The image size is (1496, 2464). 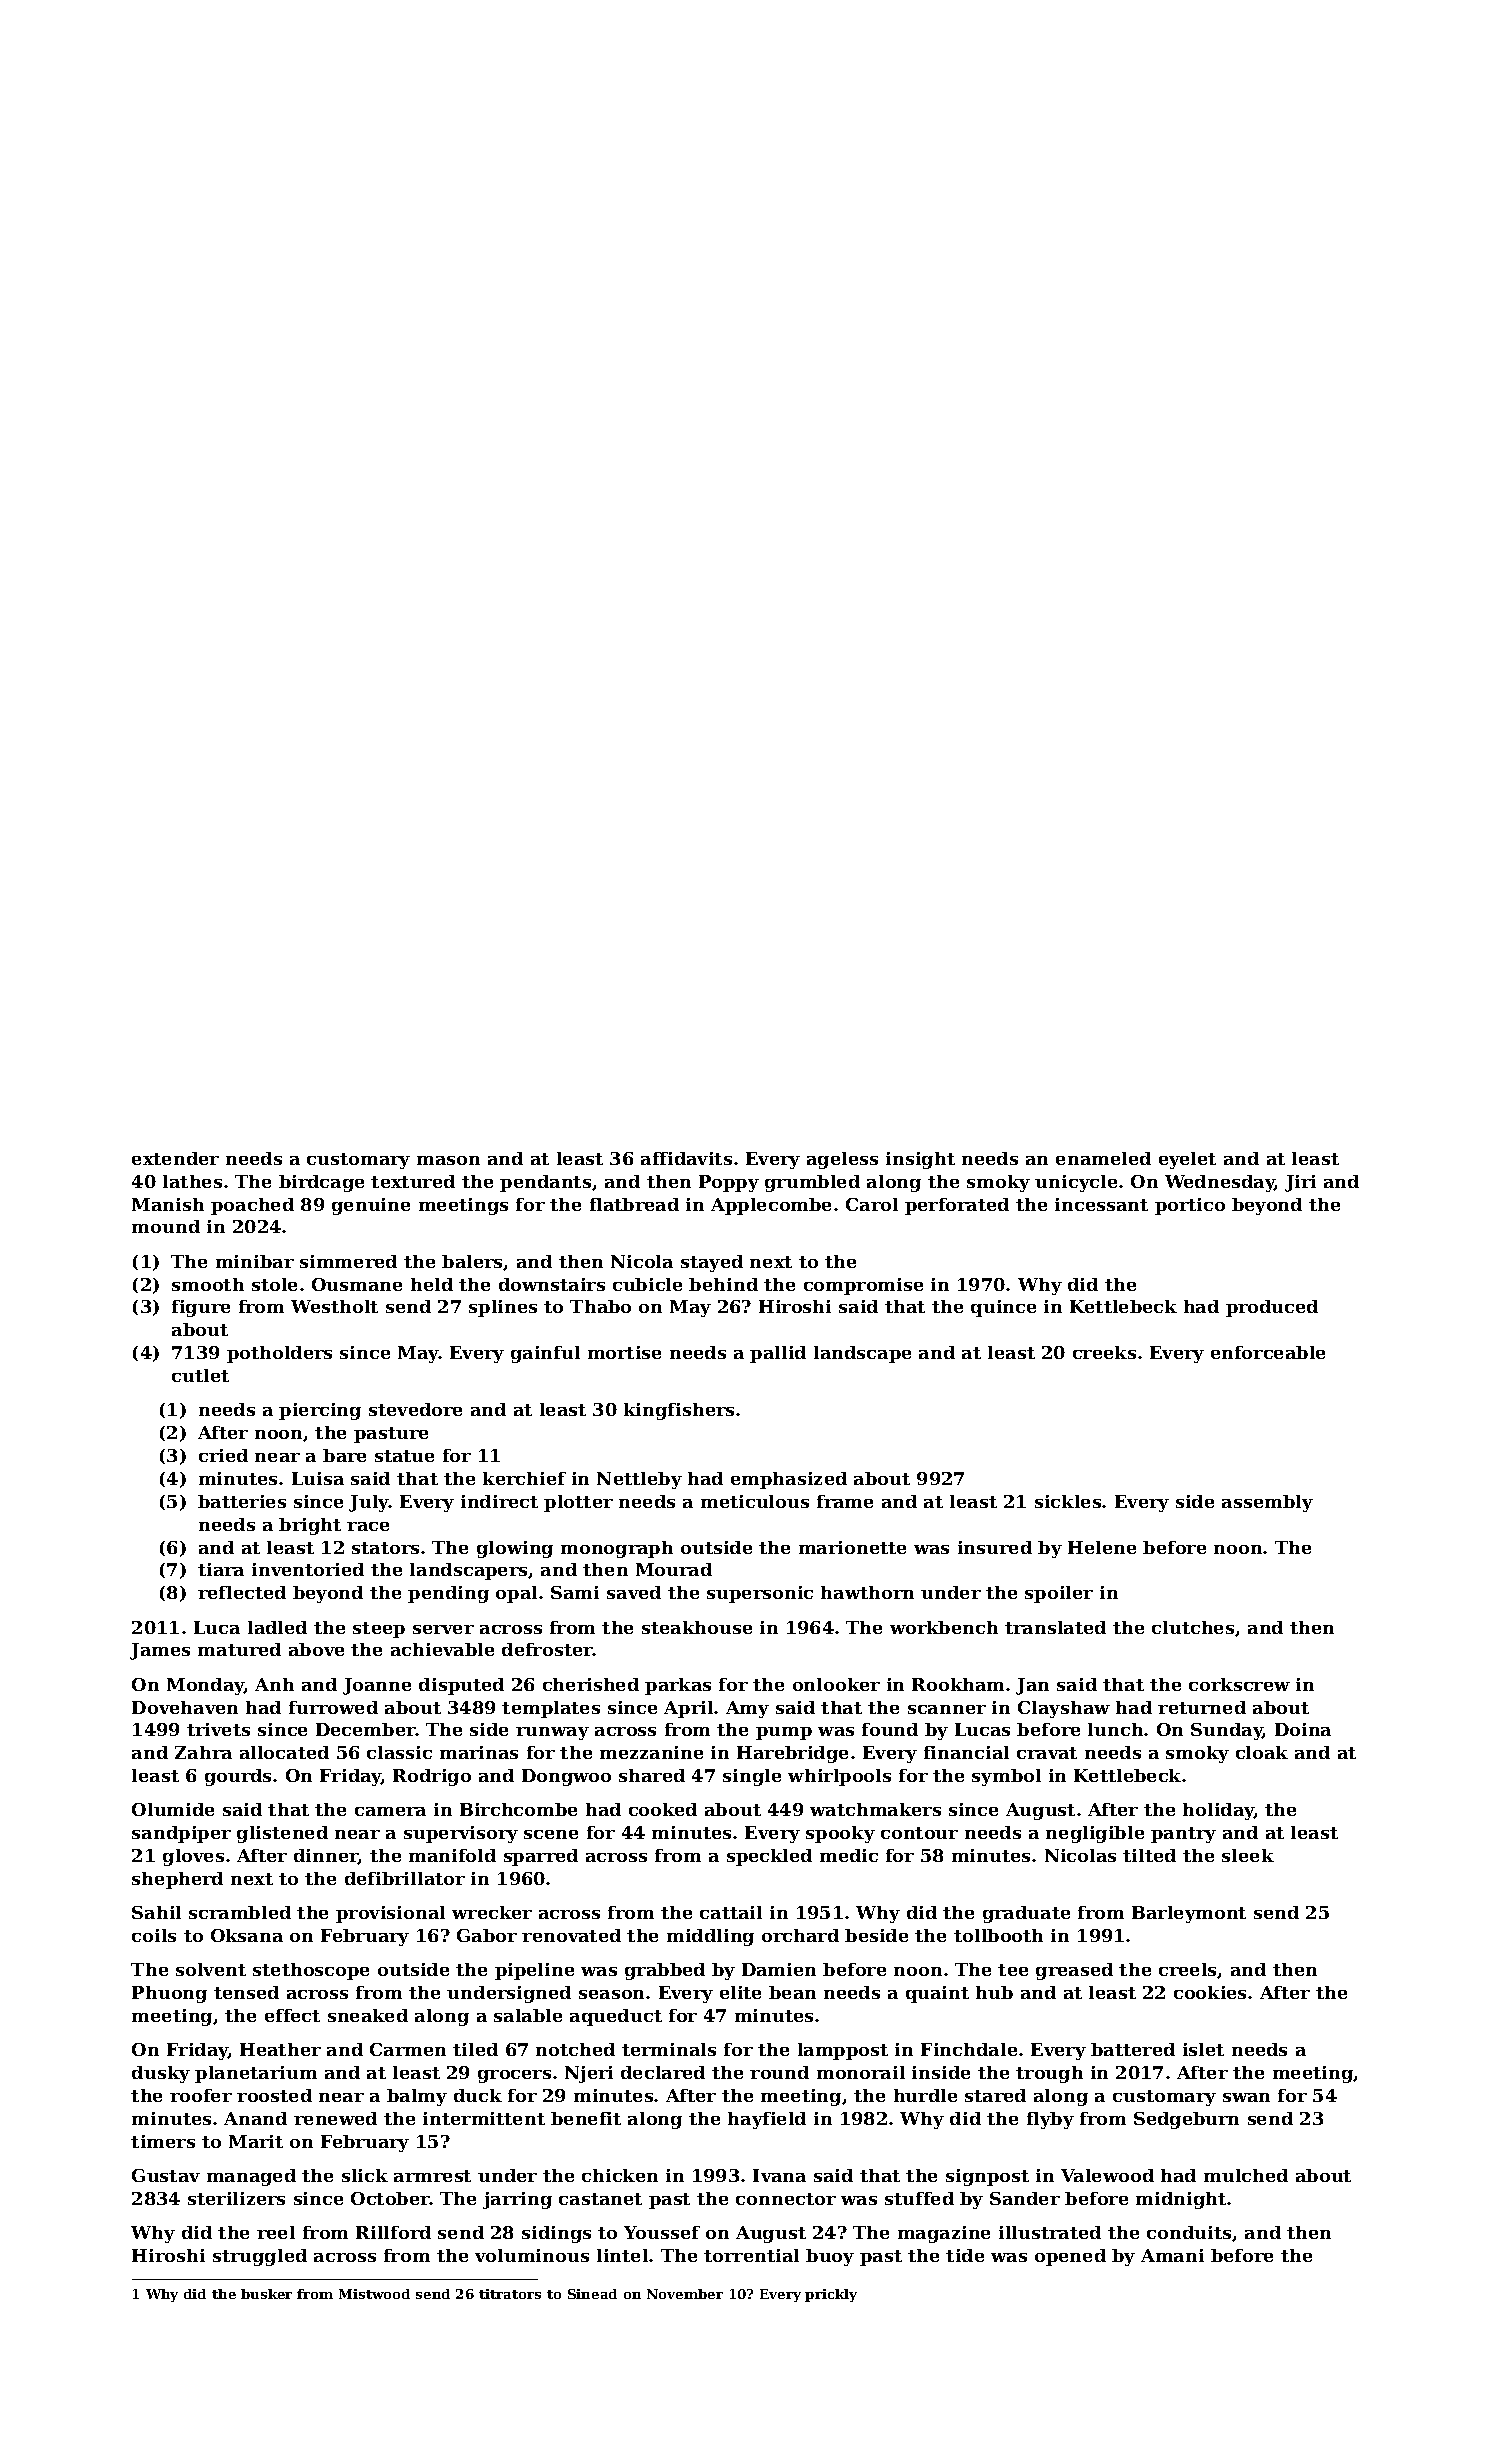 What do you see at coordinates (160, 1651) in the document?
I see `James` at bounding box center [160, 1651].
